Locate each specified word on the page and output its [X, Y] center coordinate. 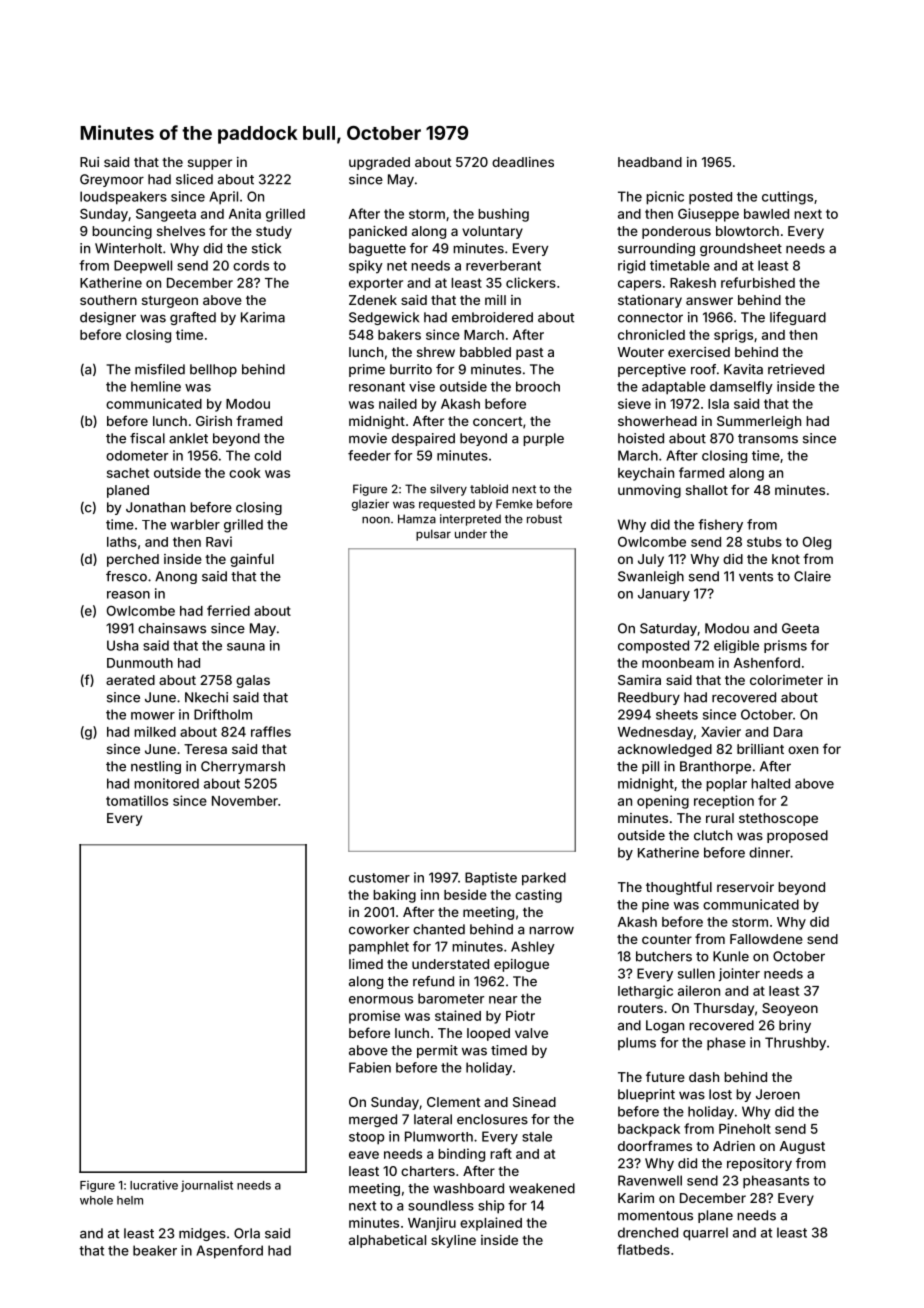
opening [663, 802]
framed [259, 420]
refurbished [758, 282]
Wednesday [655, 733]
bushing [503, 215]
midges [202, 1234]
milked [155, 731]
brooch [538, 386]
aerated [130, 680]
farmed [701, 472]
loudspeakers [123, 198]
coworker [379, 929]
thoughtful [679, 888]
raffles [271, 731]
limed [366, 964]
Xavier [721, 731]
